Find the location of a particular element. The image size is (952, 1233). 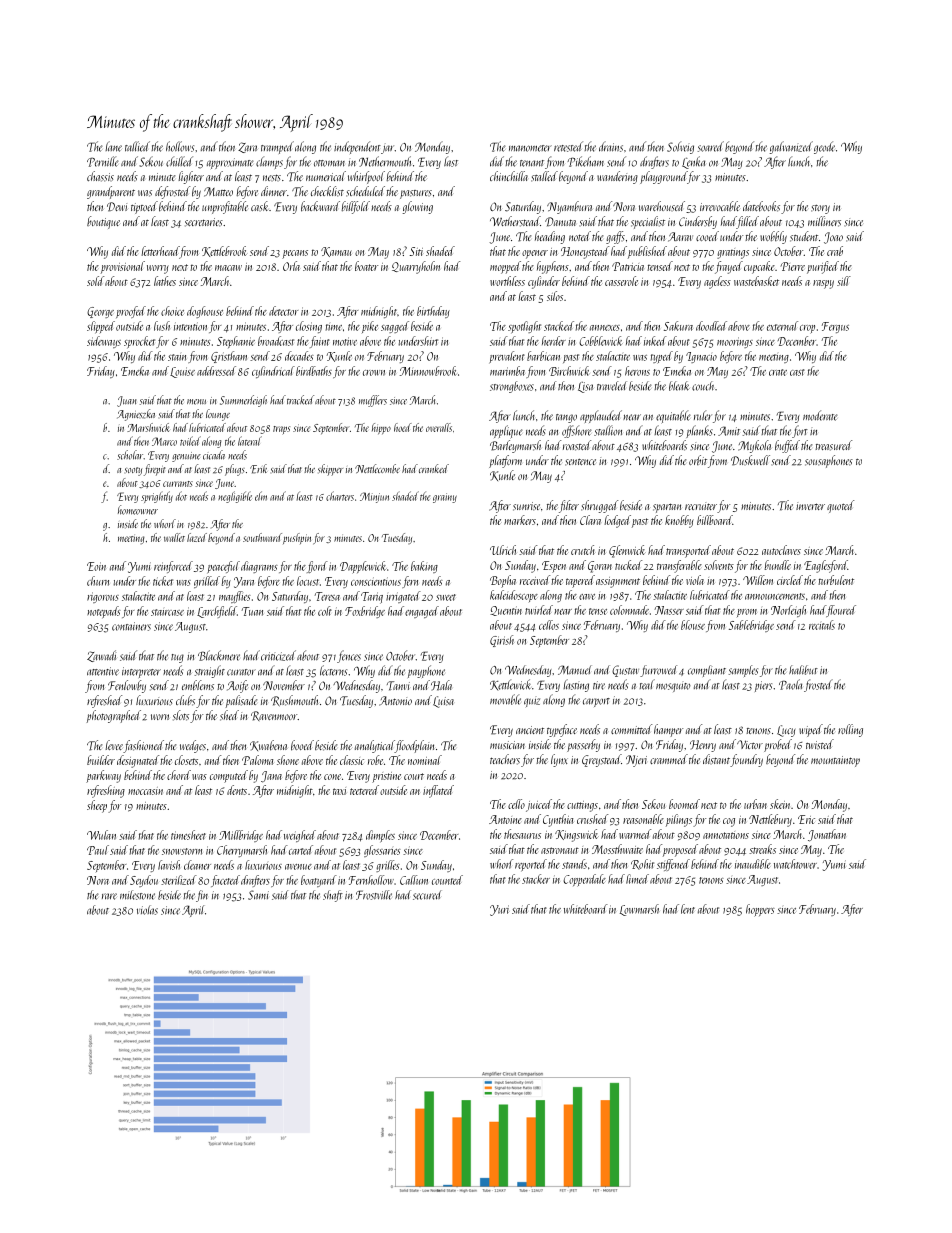

court is located at coordinates (414, 776).
